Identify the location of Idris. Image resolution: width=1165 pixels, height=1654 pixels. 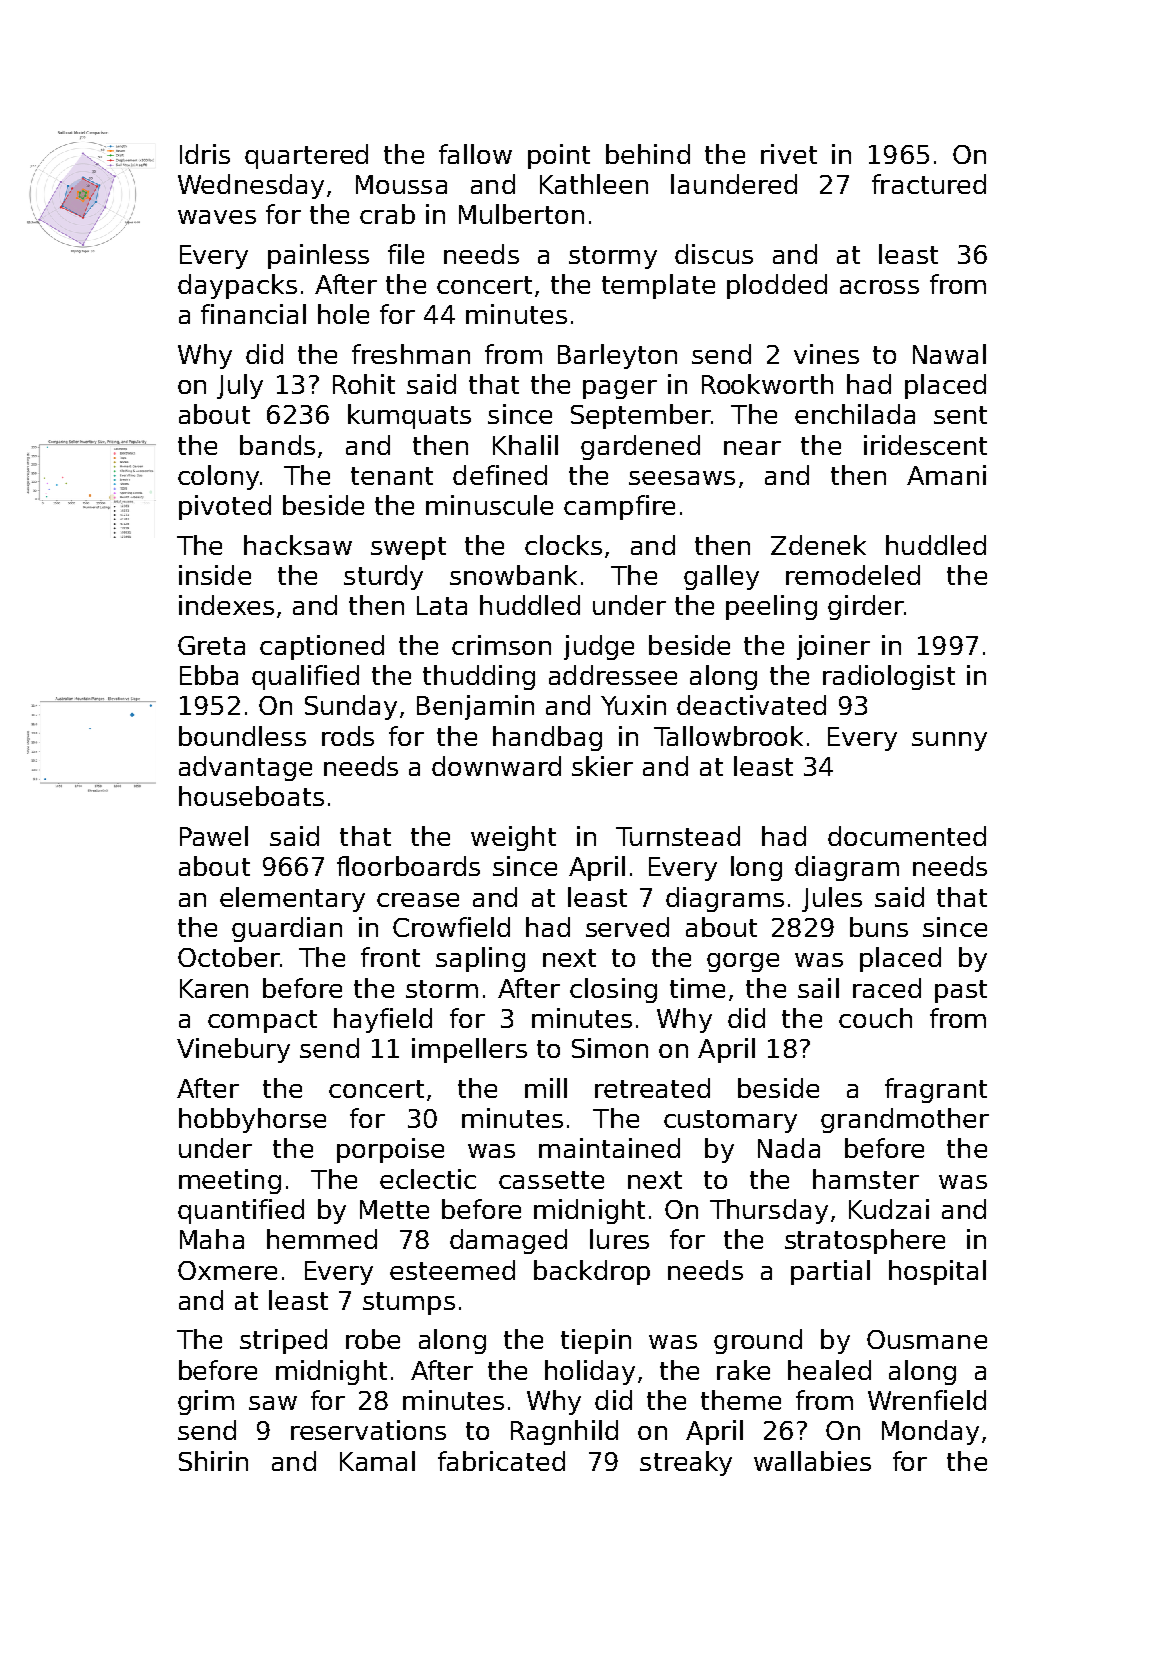
(205, 154).
